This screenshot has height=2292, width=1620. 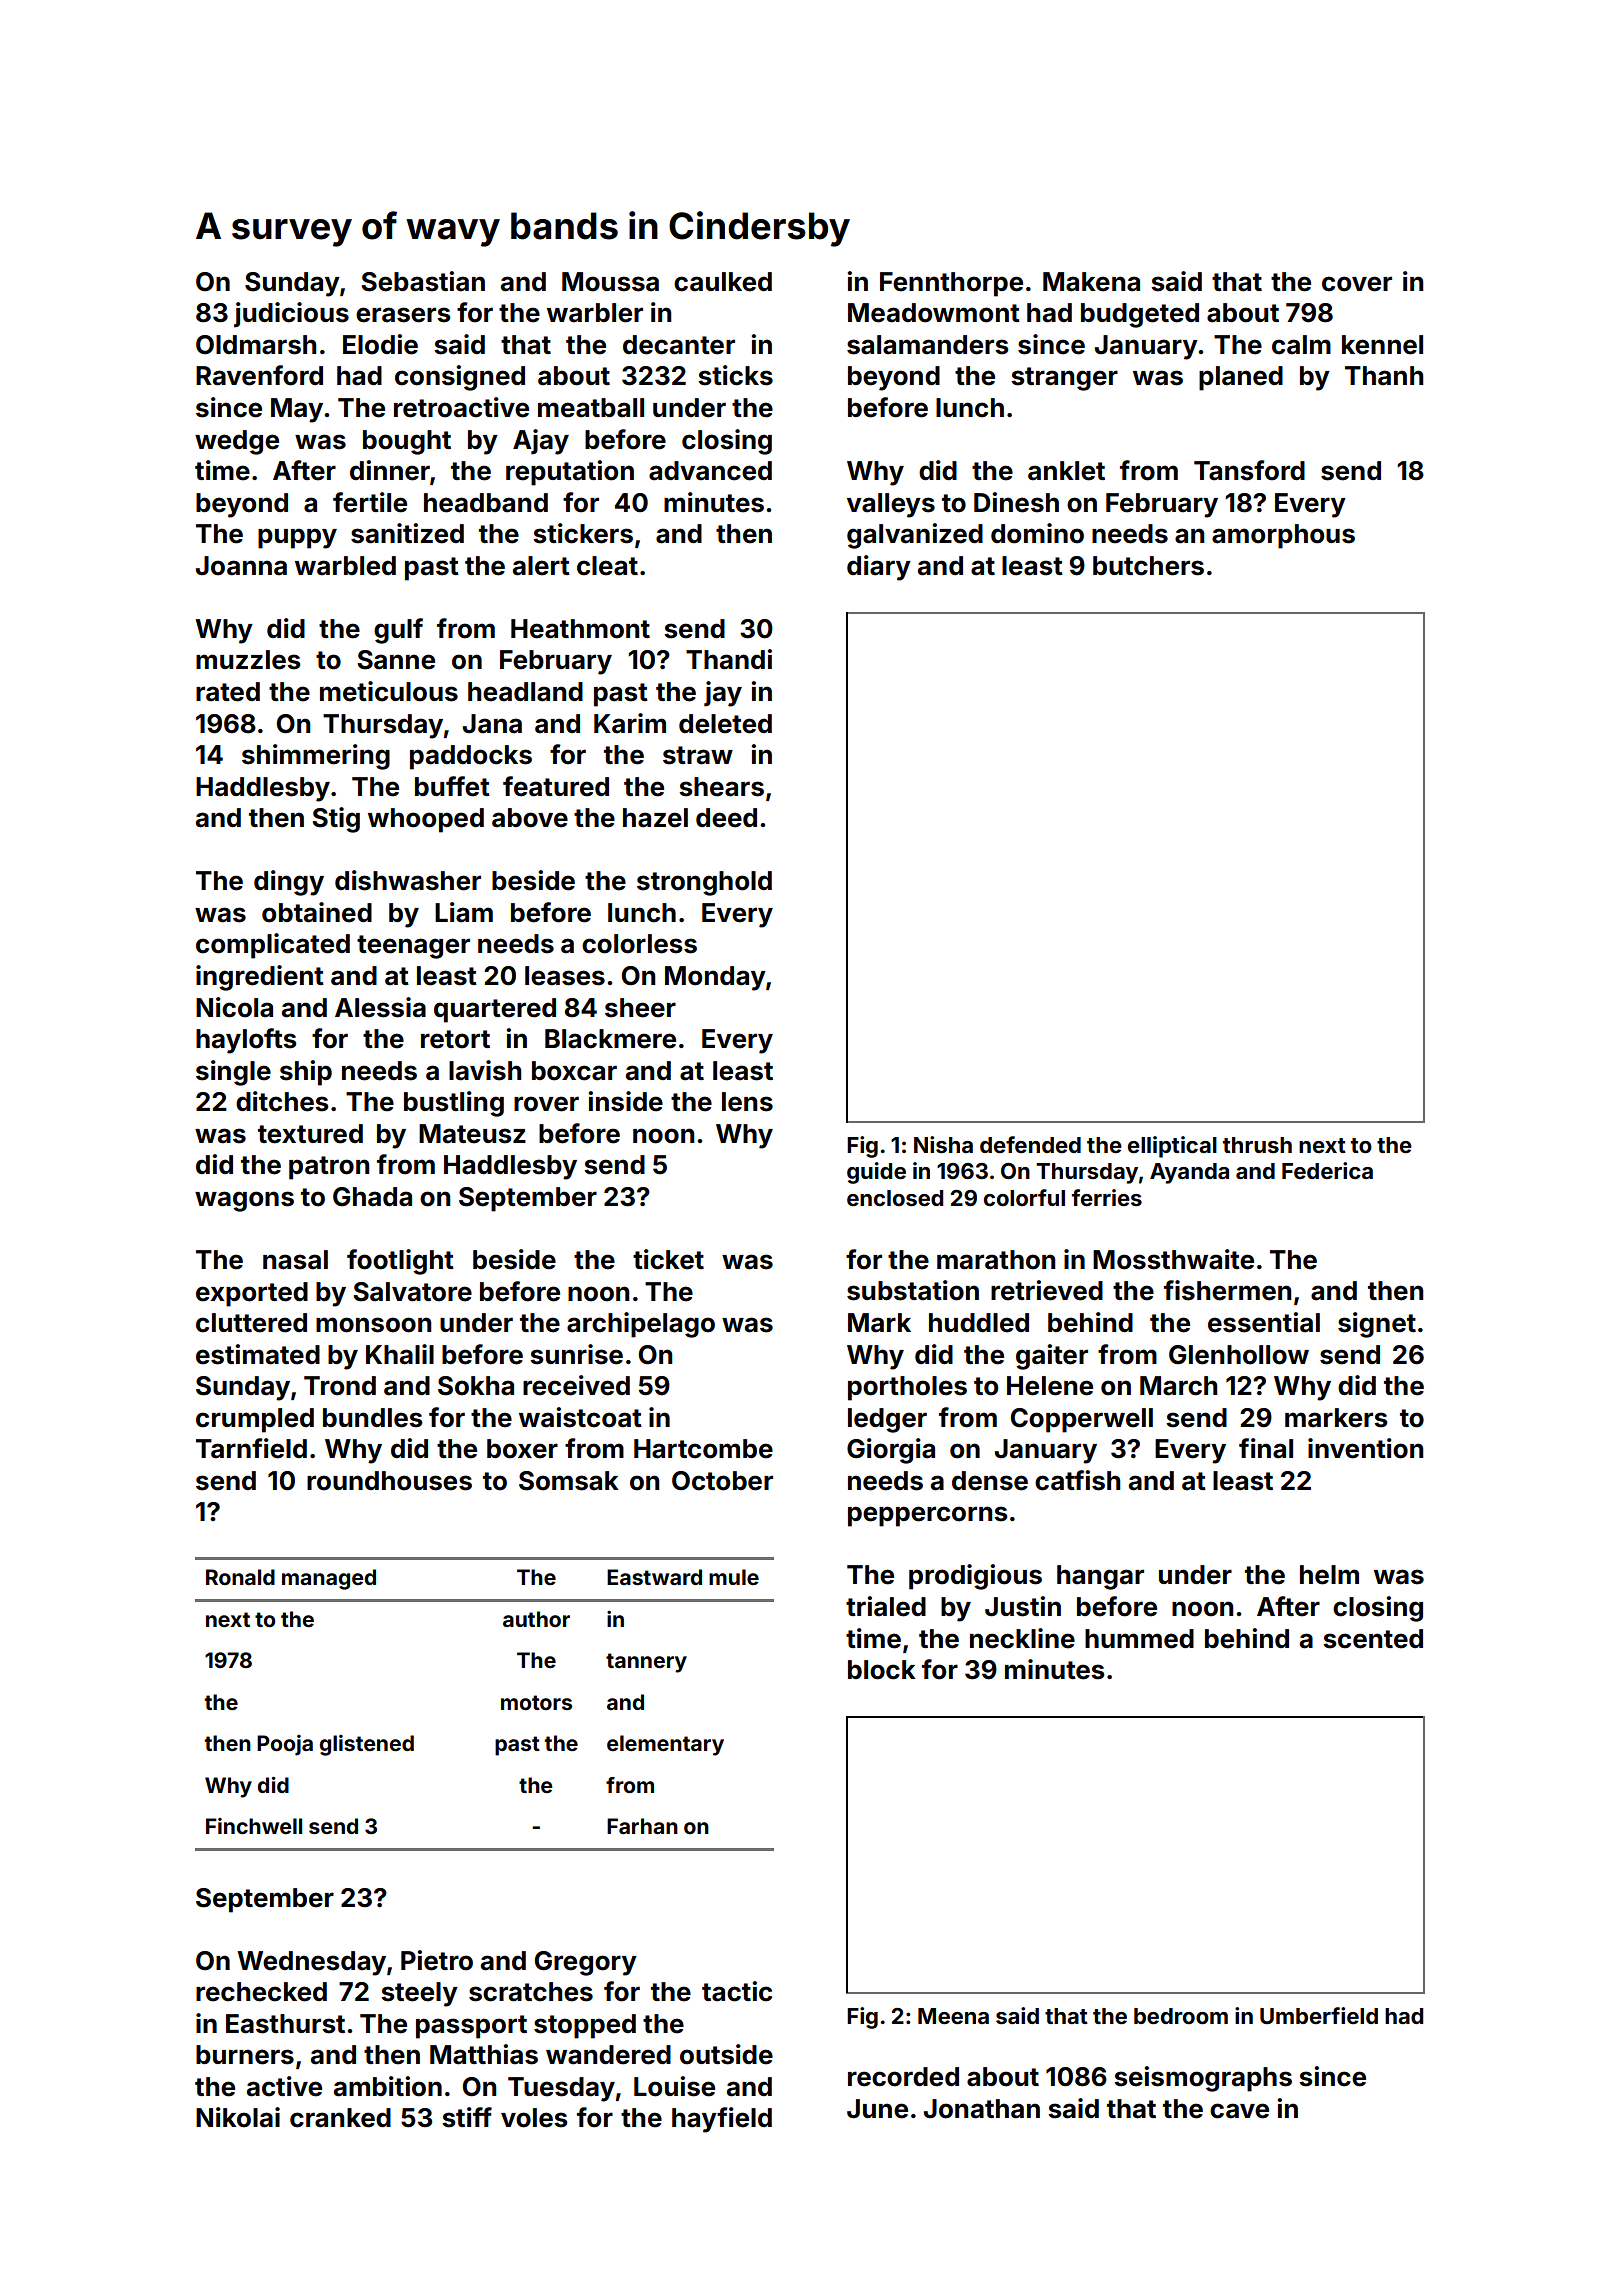 What do you see at coordinates (723, 282) in the screenshot?
I see `caulked` at bounding box center [723, 282].
